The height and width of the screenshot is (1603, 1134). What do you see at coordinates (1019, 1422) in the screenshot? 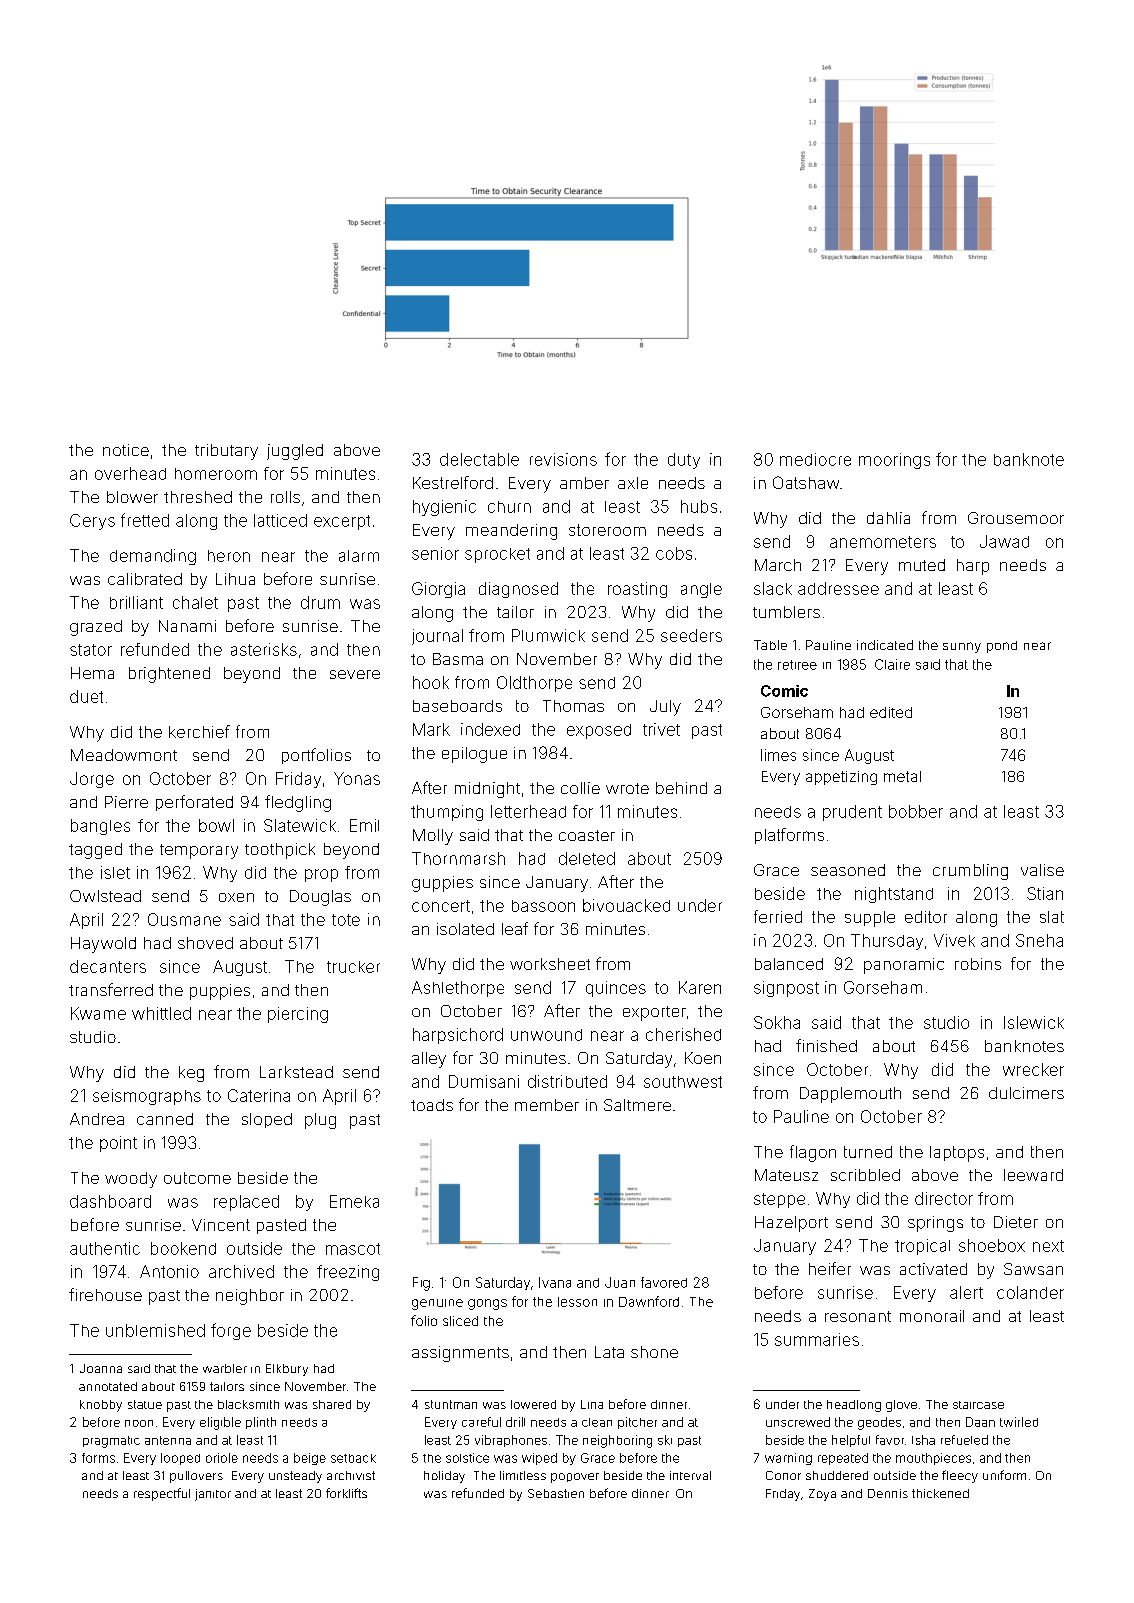
I see `twirled` at bounding box center [1019, 1422].
